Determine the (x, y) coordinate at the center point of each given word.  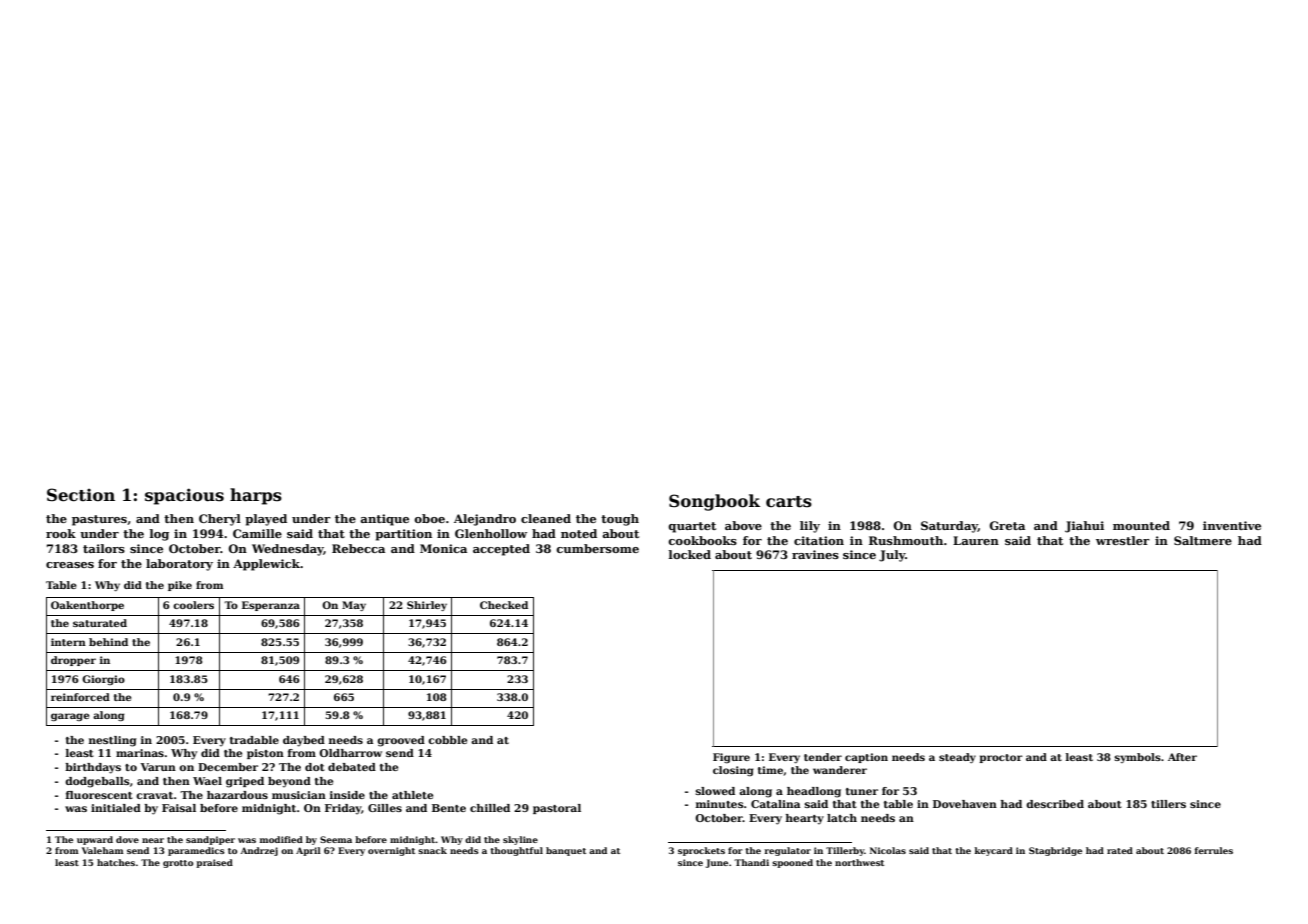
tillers (1168, 804)
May (354, 606)
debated (352, 767)
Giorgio (103, 680)
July (892, 556)
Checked (504, 605)
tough (620, 520)
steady (957, 758)
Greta (1007, 525)
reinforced (80, 697)
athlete (412, 795)
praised (214, 863)
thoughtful (516, 851)
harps (256, 496)
